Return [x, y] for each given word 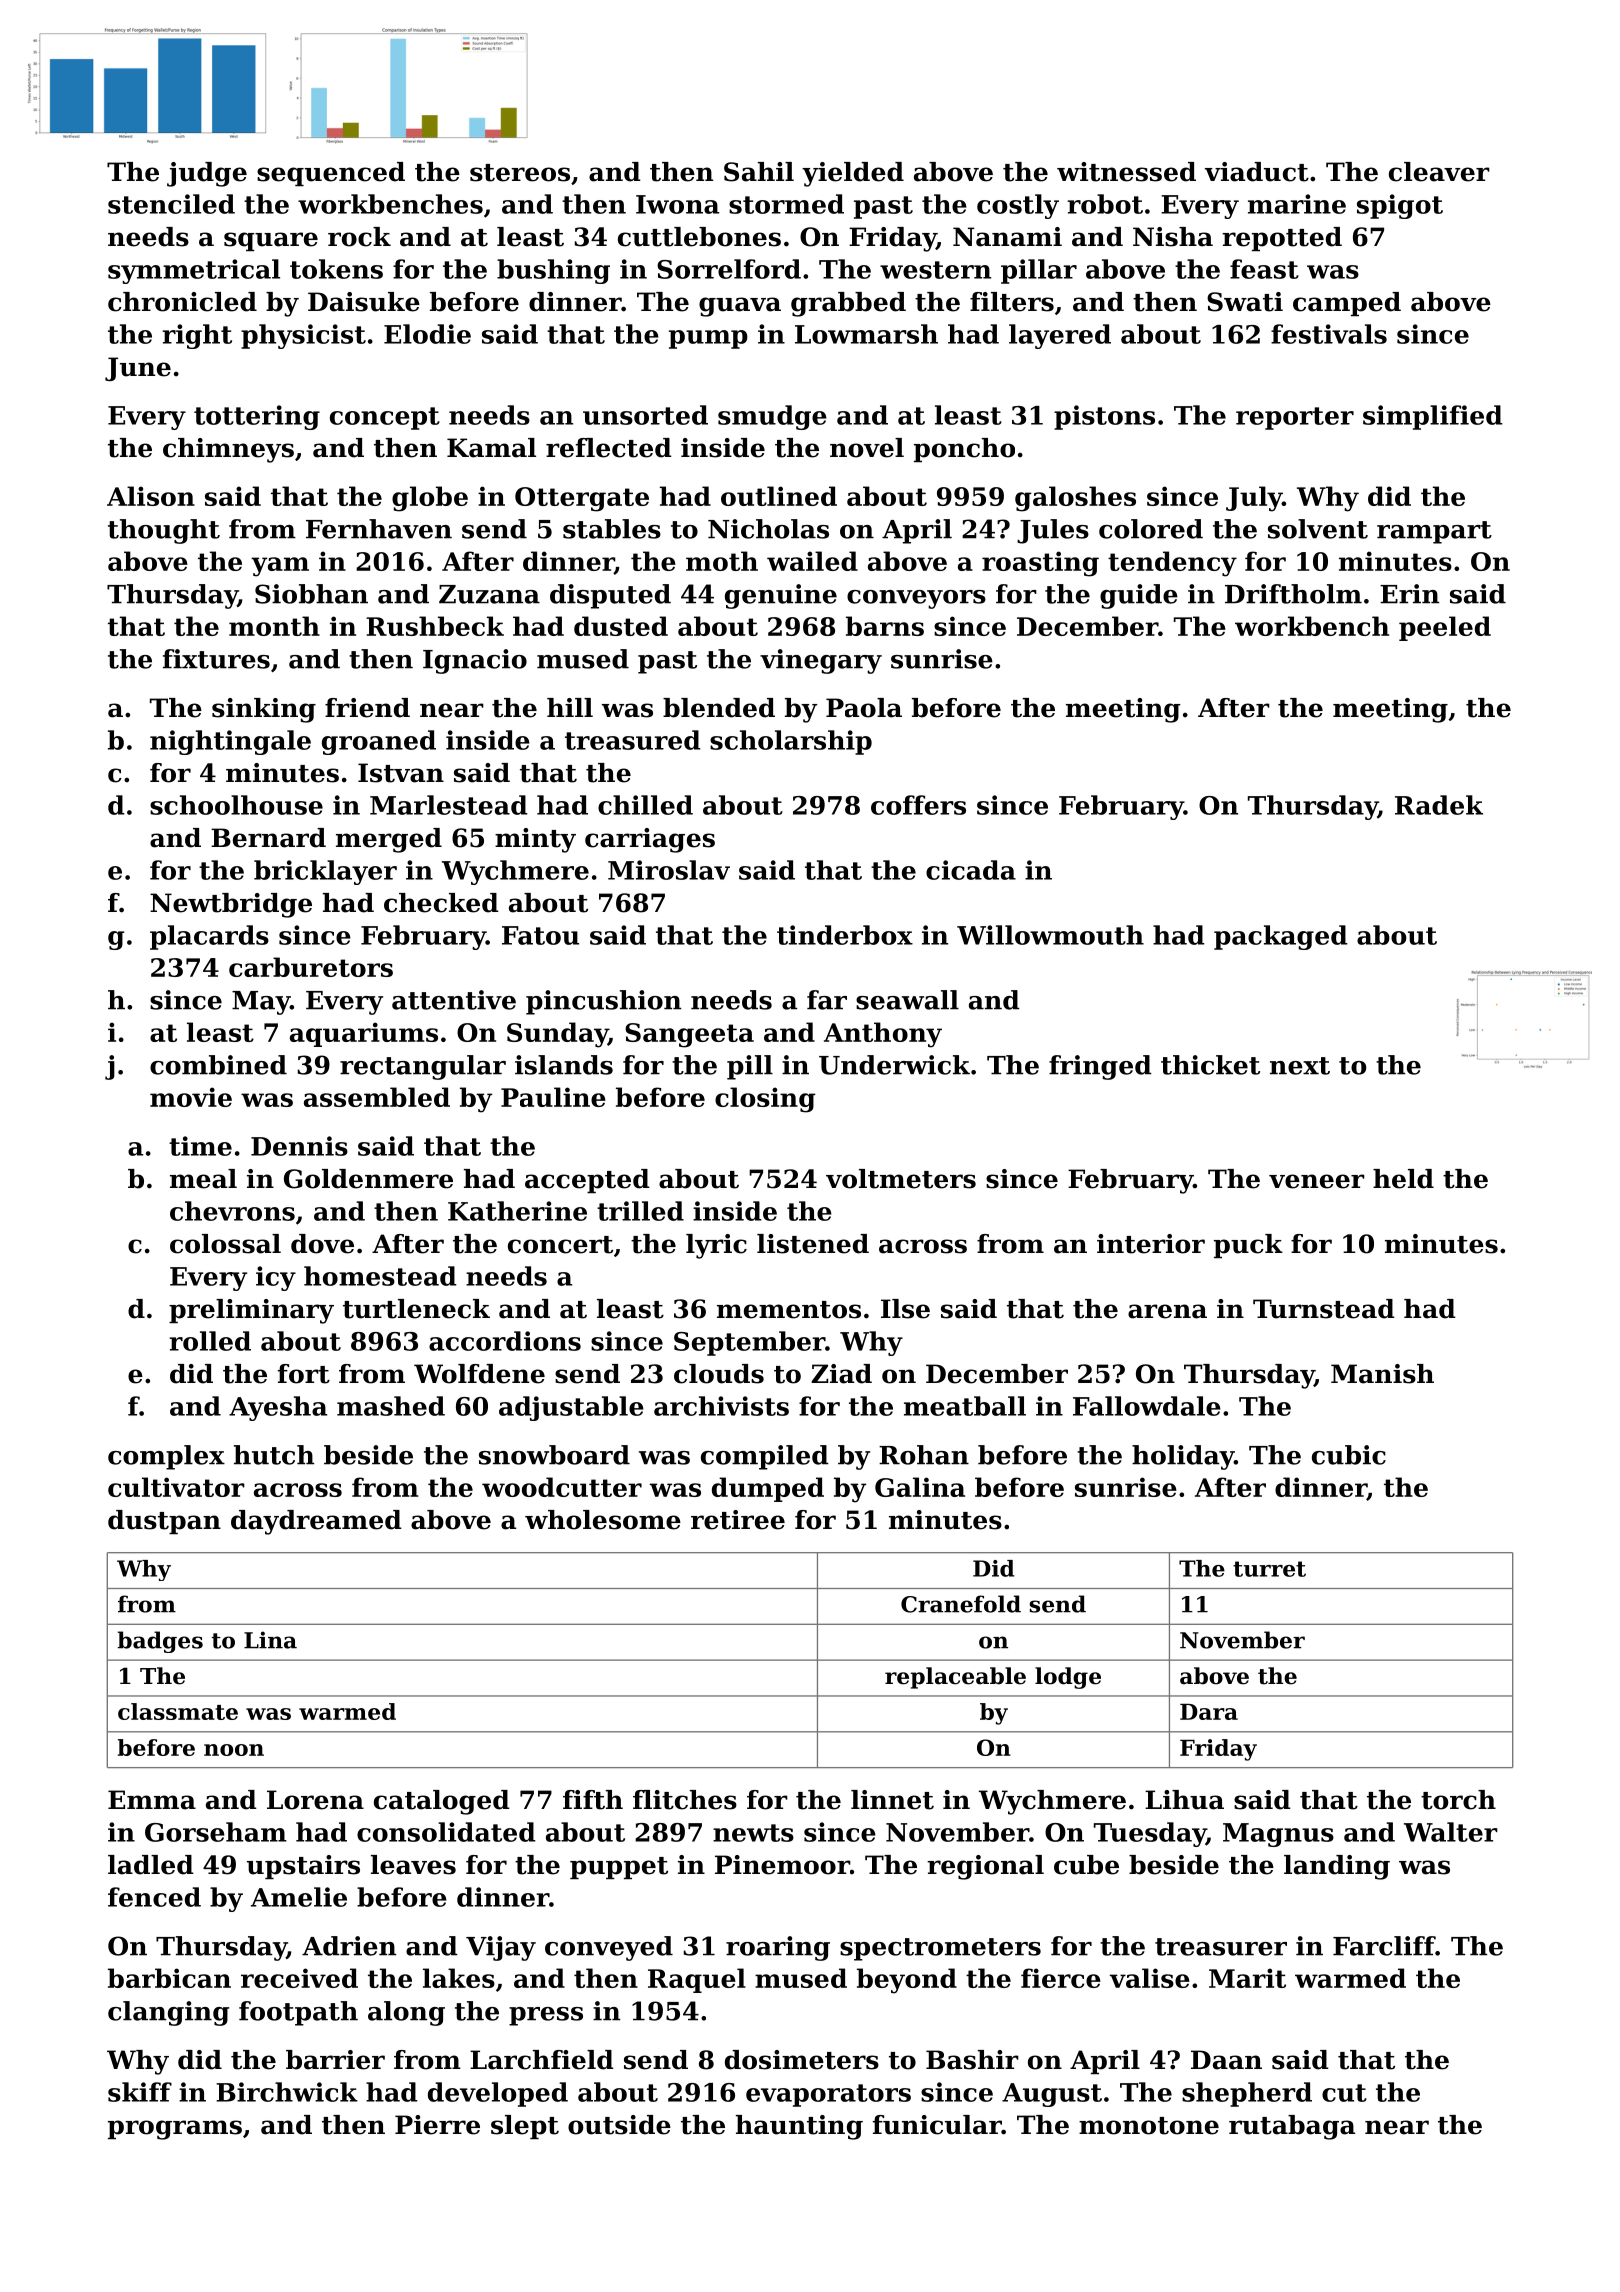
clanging [168, 2013]
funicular [937, 2125]
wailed [812, 561]
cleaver [1439, 172]
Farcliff [1384, 1946]
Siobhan [311, 594]
